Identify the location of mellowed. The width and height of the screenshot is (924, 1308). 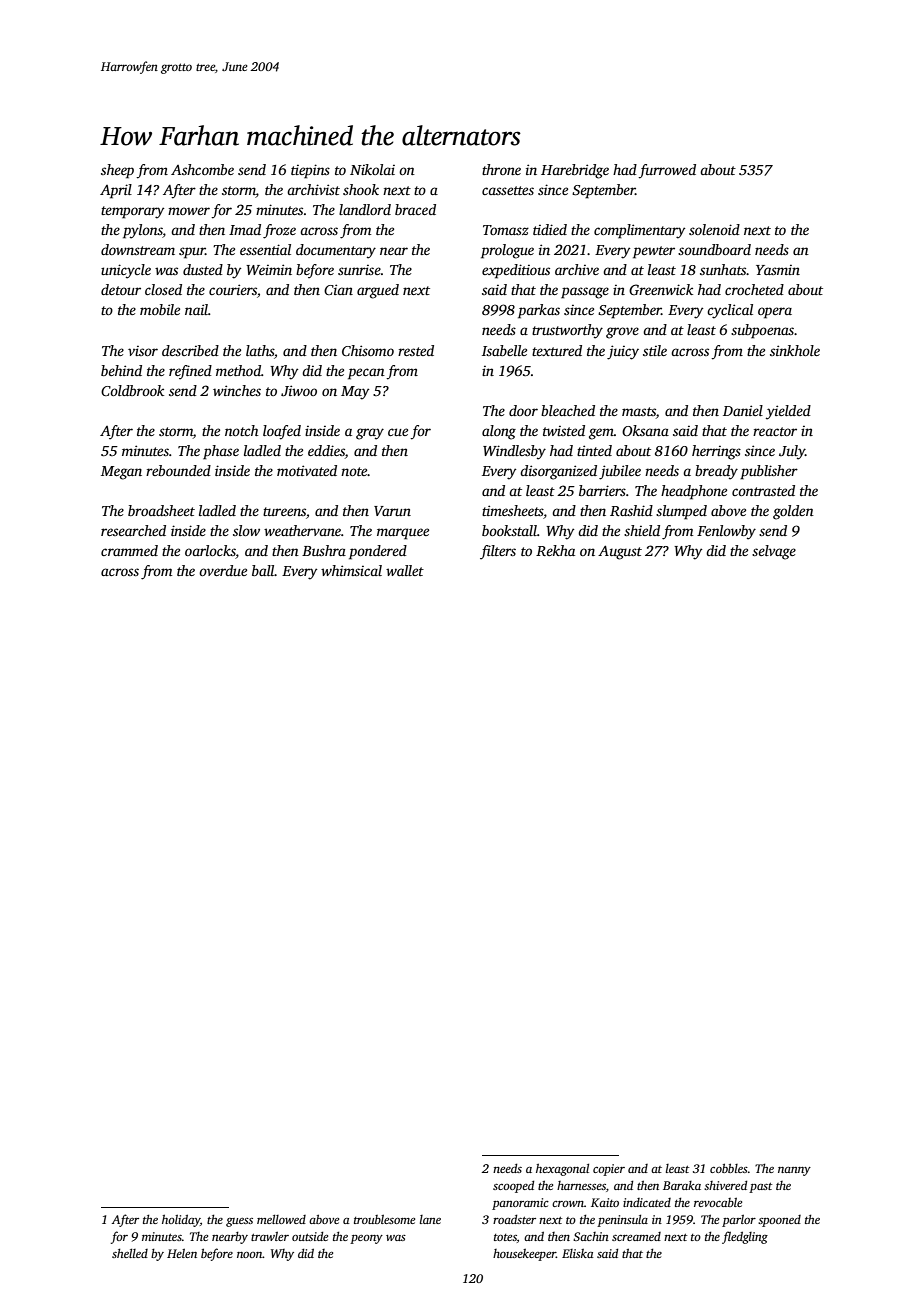
(281, 1219).
